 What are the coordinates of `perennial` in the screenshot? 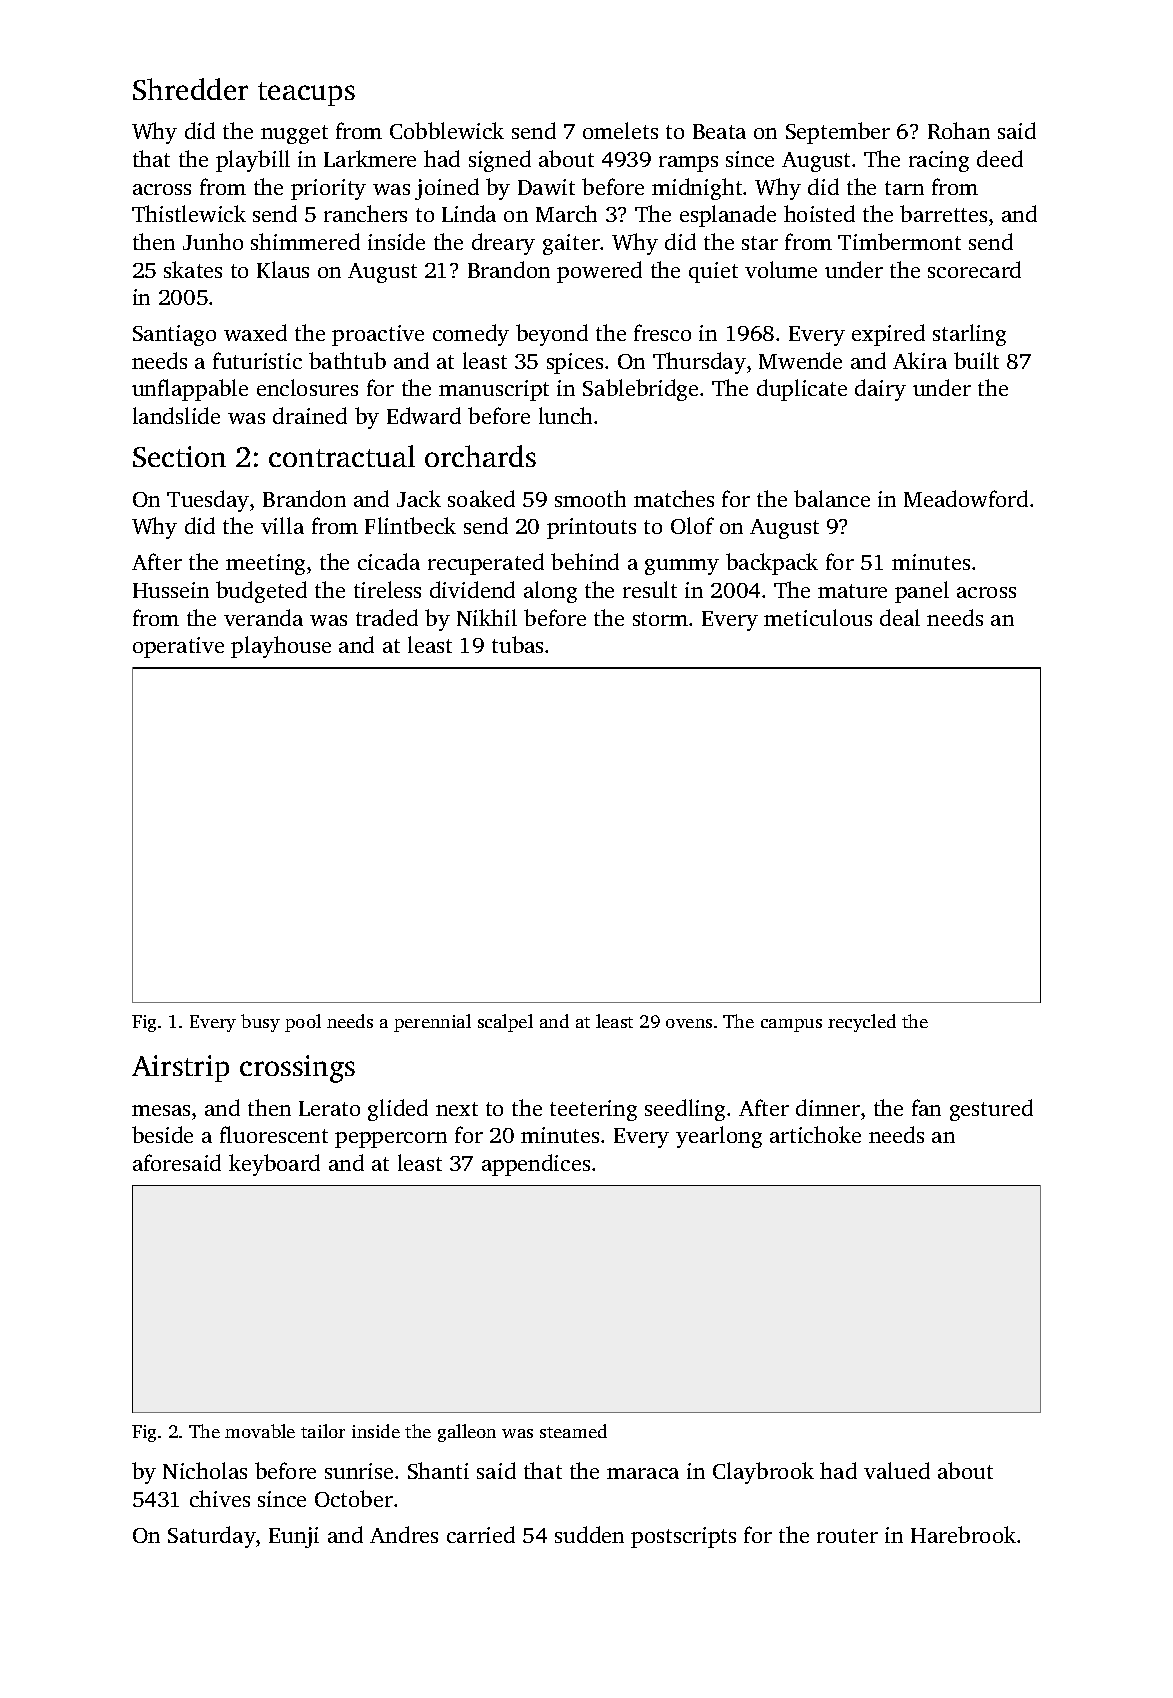 It's located at (432, 1023).
